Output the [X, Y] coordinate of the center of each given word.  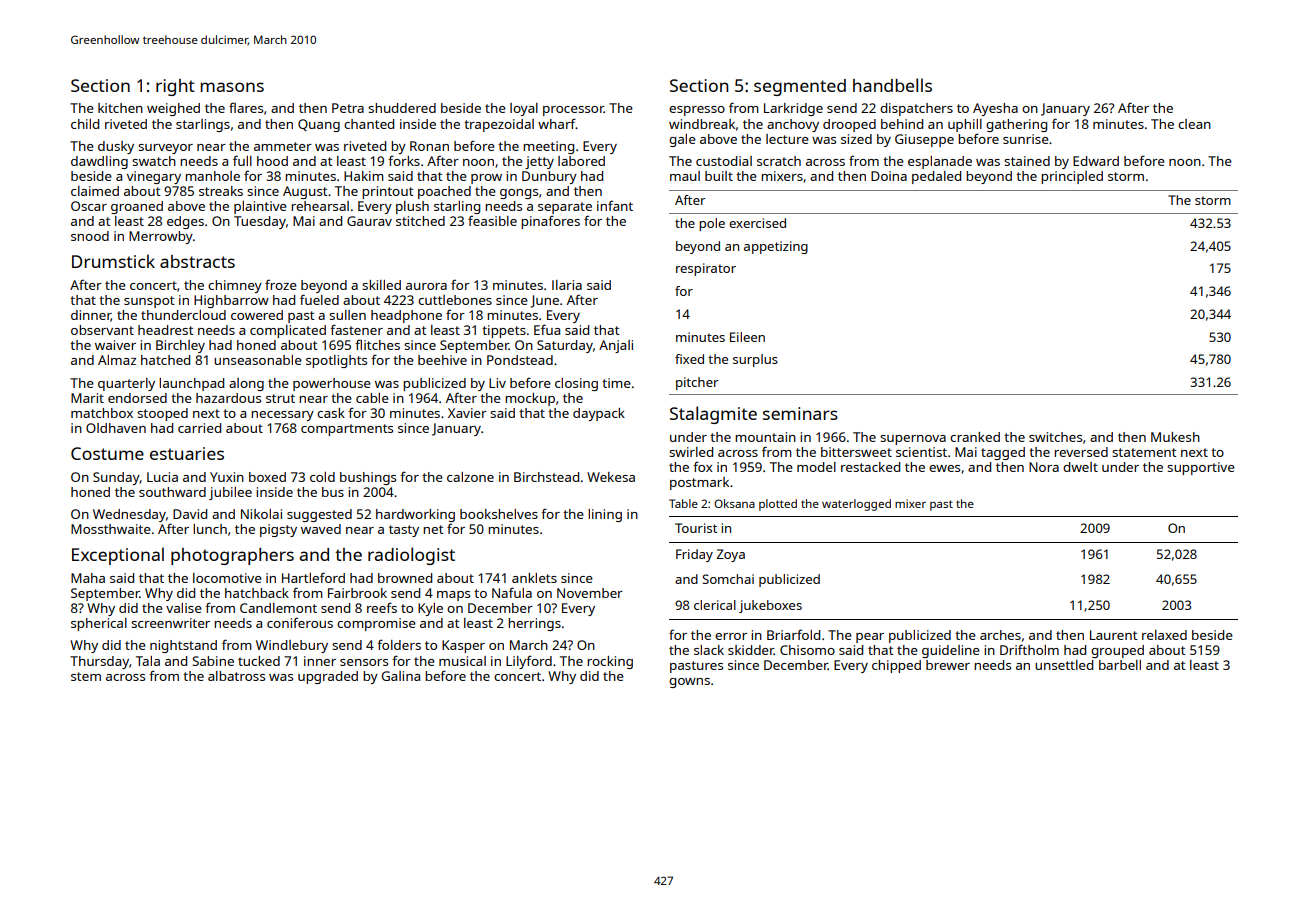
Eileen [747, 337]
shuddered [402, 108]
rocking [610, 662]
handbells [892, 85]
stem [86, 676]
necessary [282, 416]
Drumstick [113, 261]
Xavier [467, 413]
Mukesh [1175, 437]
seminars [800, 413]
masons [232, 87]
